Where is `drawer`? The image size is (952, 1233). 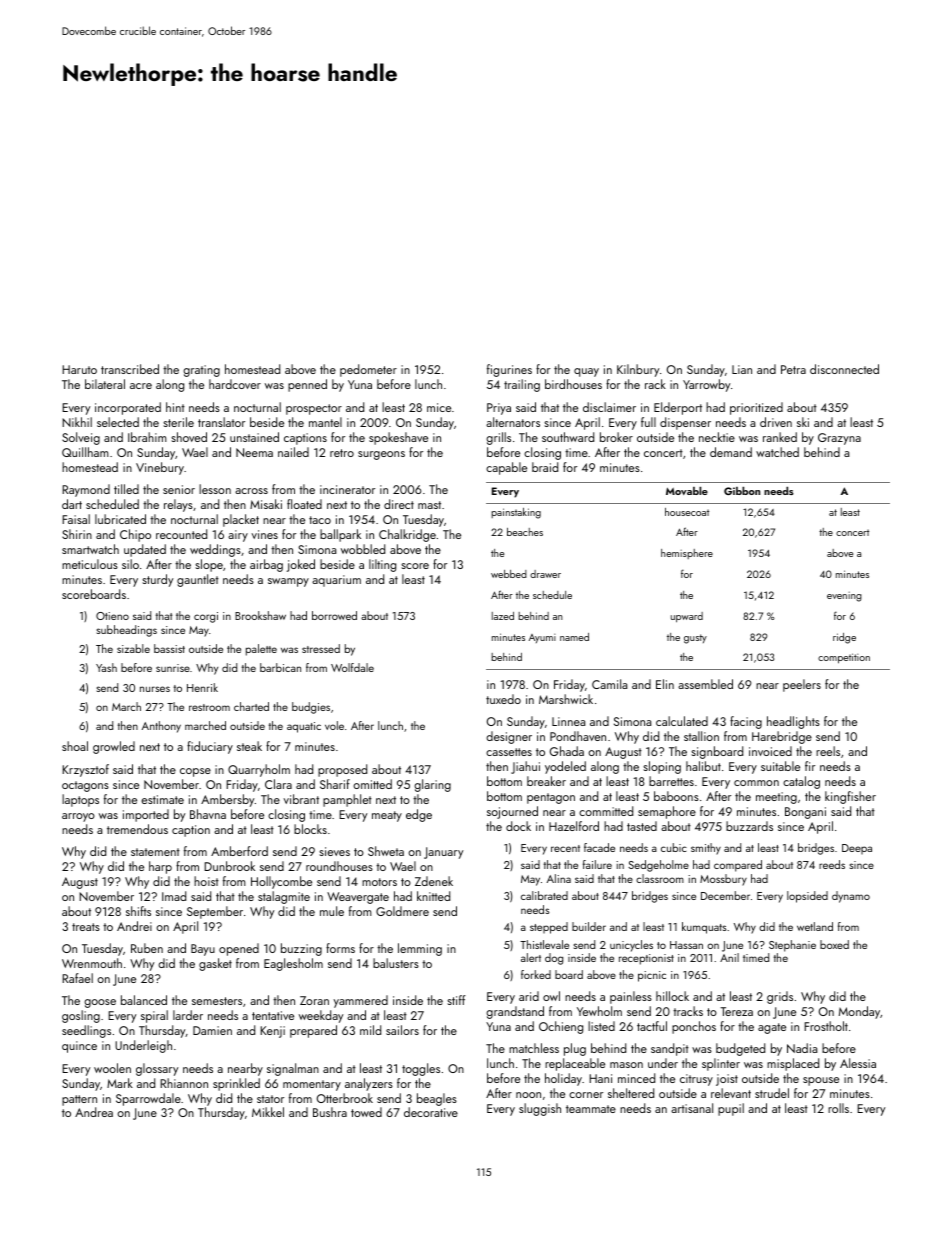 drawer is located at coordinates (545, 574).
